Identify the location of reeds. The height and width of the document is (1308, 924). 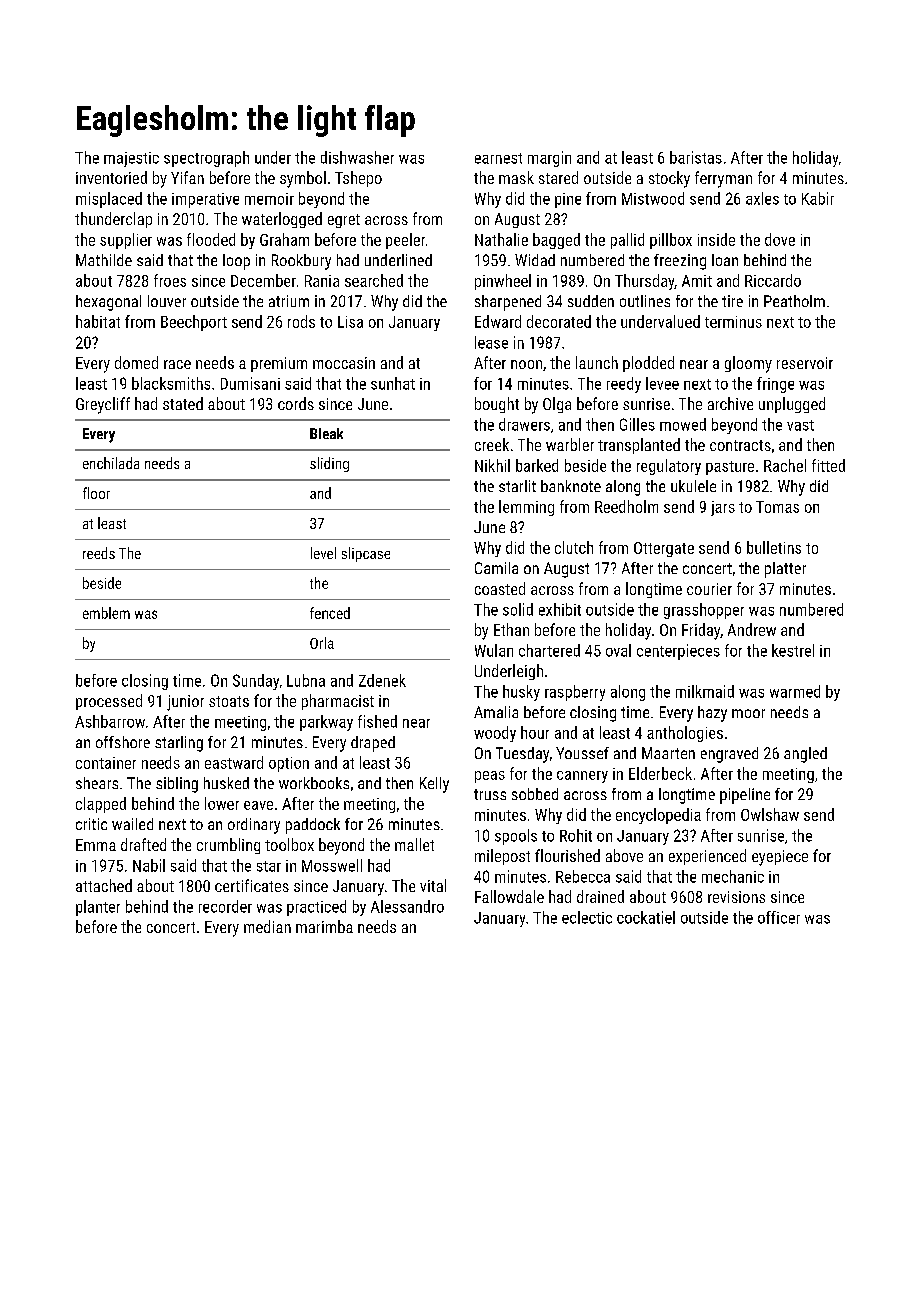
(99, 553).
